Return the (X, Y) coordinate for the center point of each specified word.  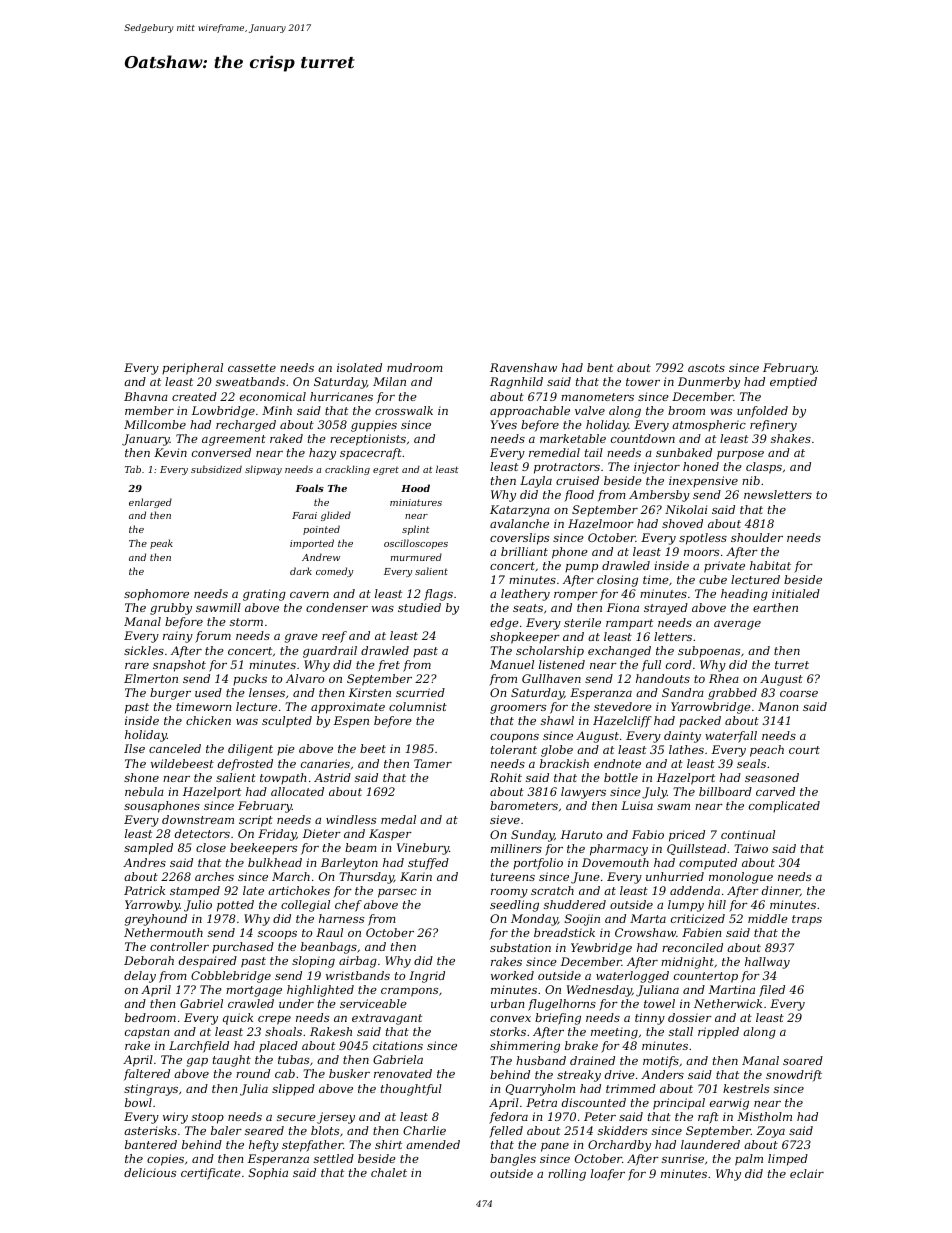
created (194, 396)
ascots (706, 368)
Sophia (268, 1174)
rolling (567, 1175)
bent (600, 367)
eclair (807, 1173)
